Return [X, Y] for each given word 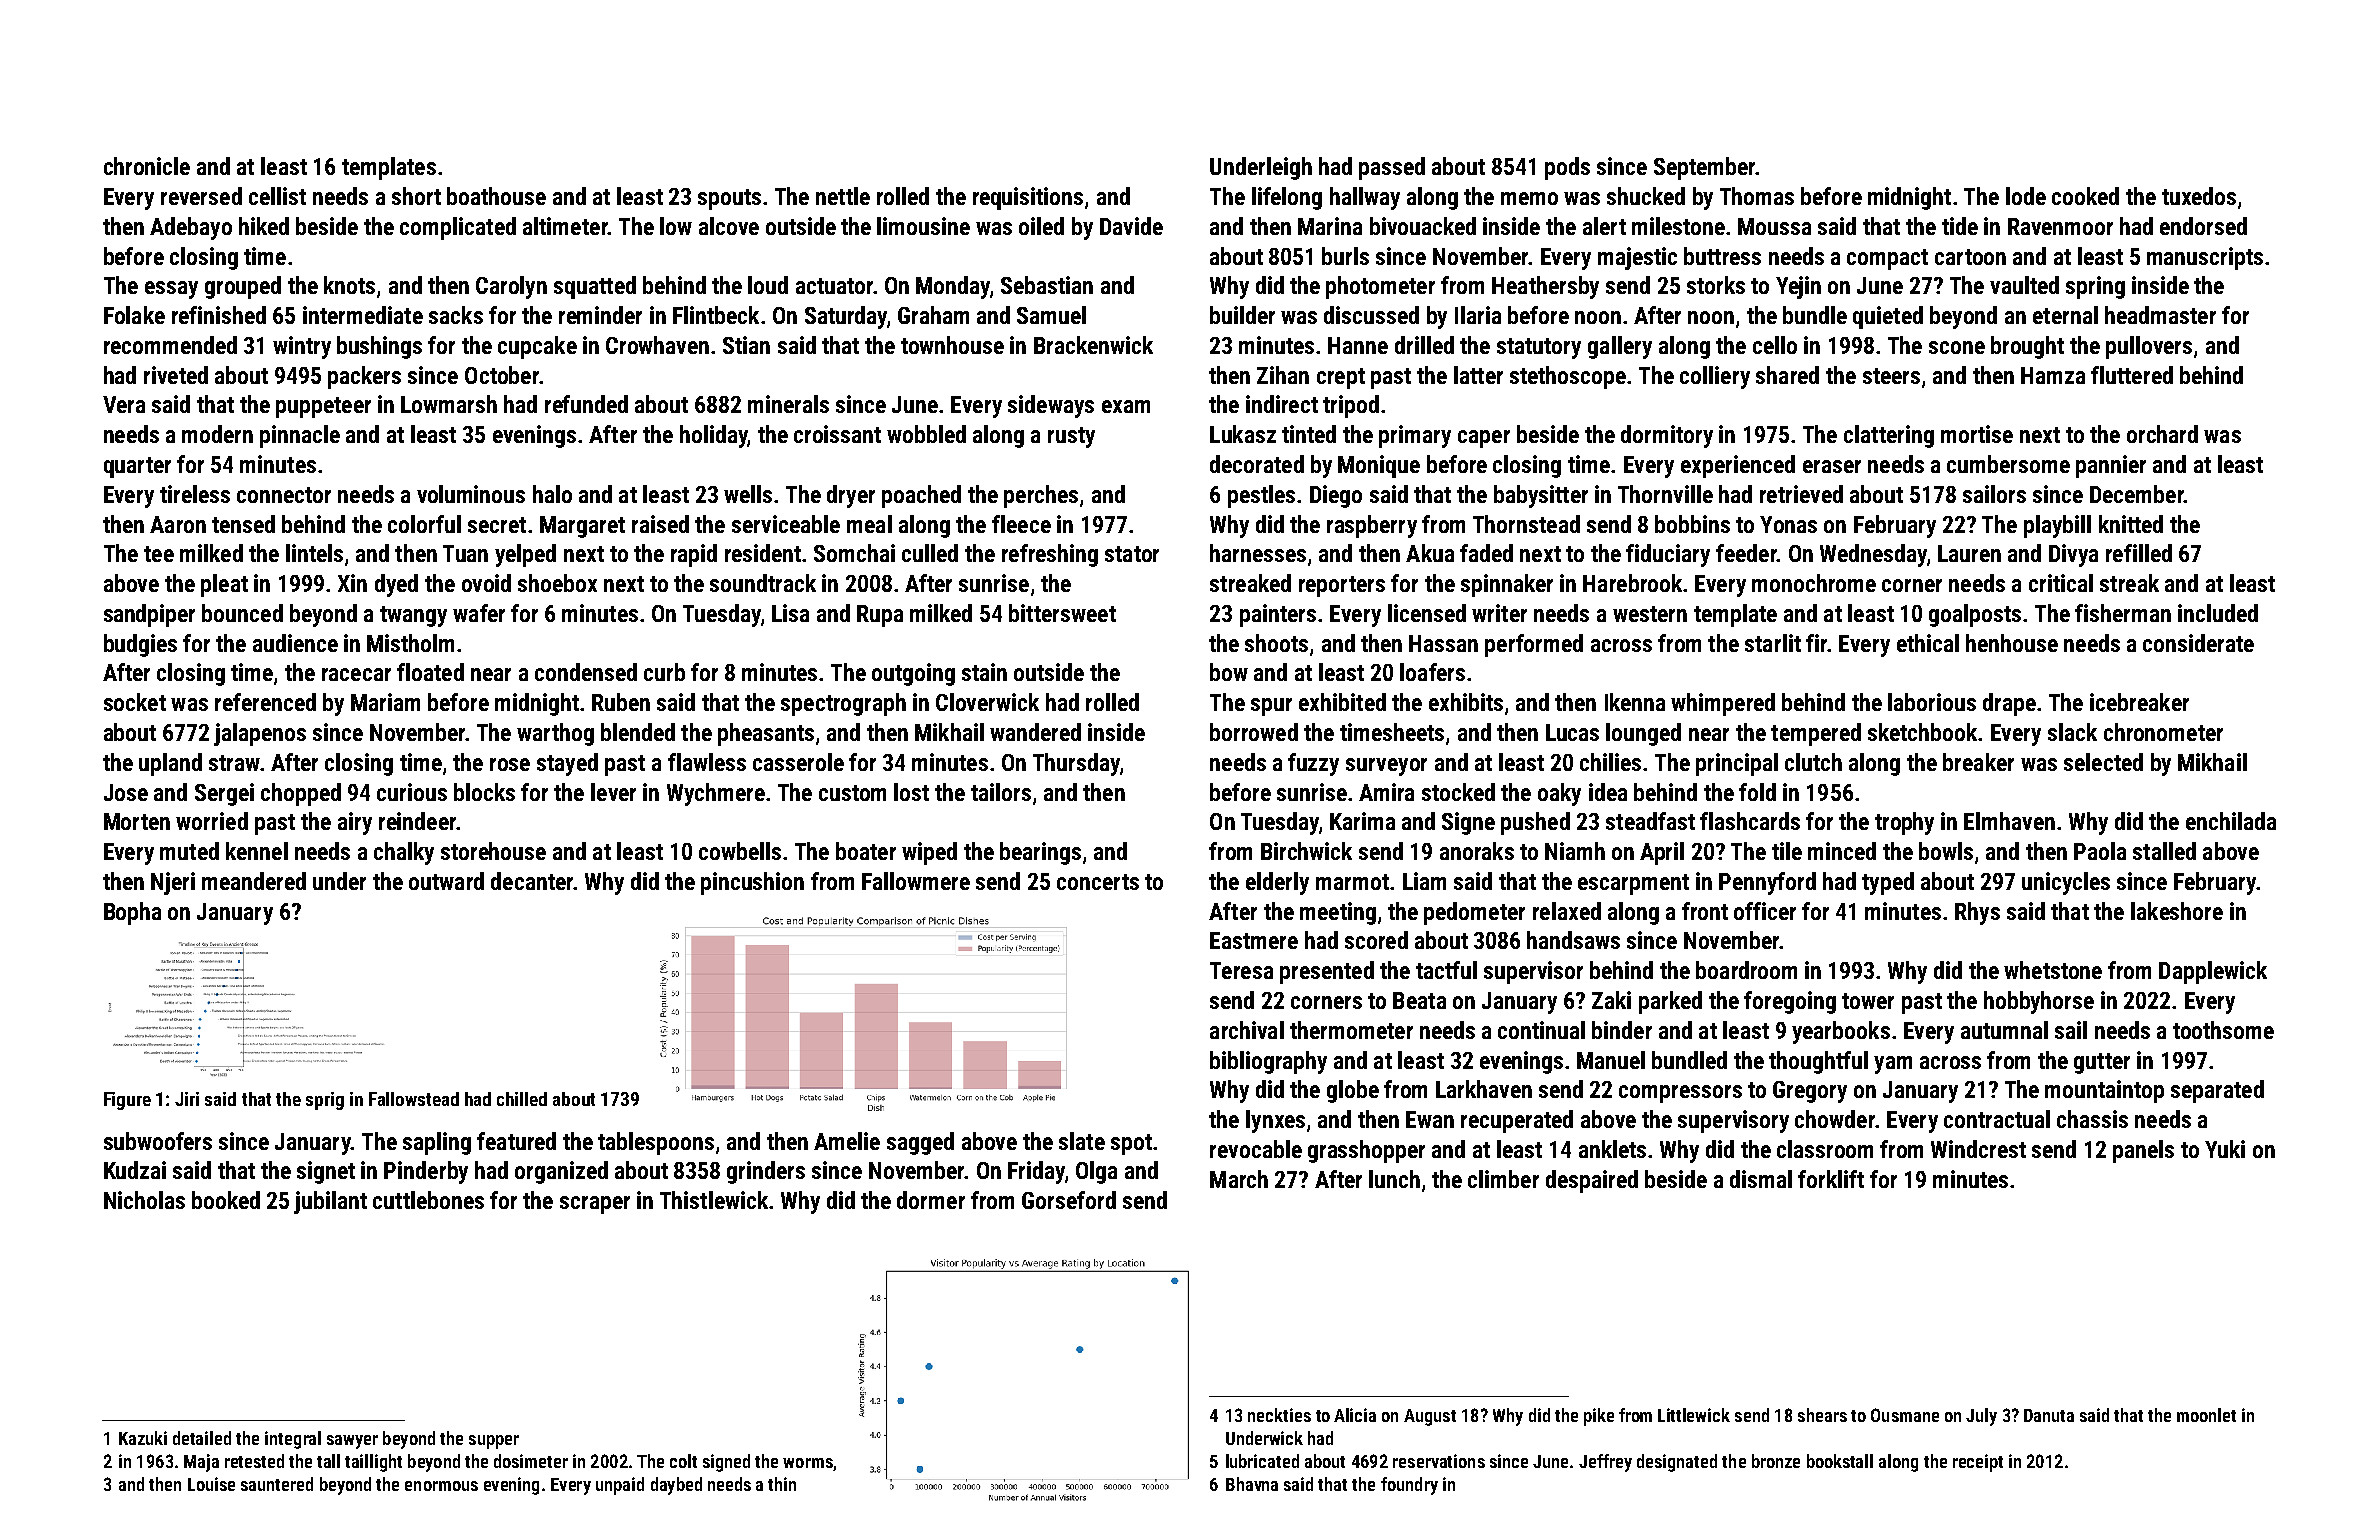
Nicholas [144, 1200]
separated [2217, 1091]
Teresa [1241, 970]
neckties [1279, 1415]
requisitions [1028, 198]
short [416, 196]
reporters [1342, 586]
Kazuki [143, 1438]
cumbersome [2008, 464]
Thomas [1757, 196]
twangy [413, 616]
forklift [1831, 1179]
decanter [532, 881]
